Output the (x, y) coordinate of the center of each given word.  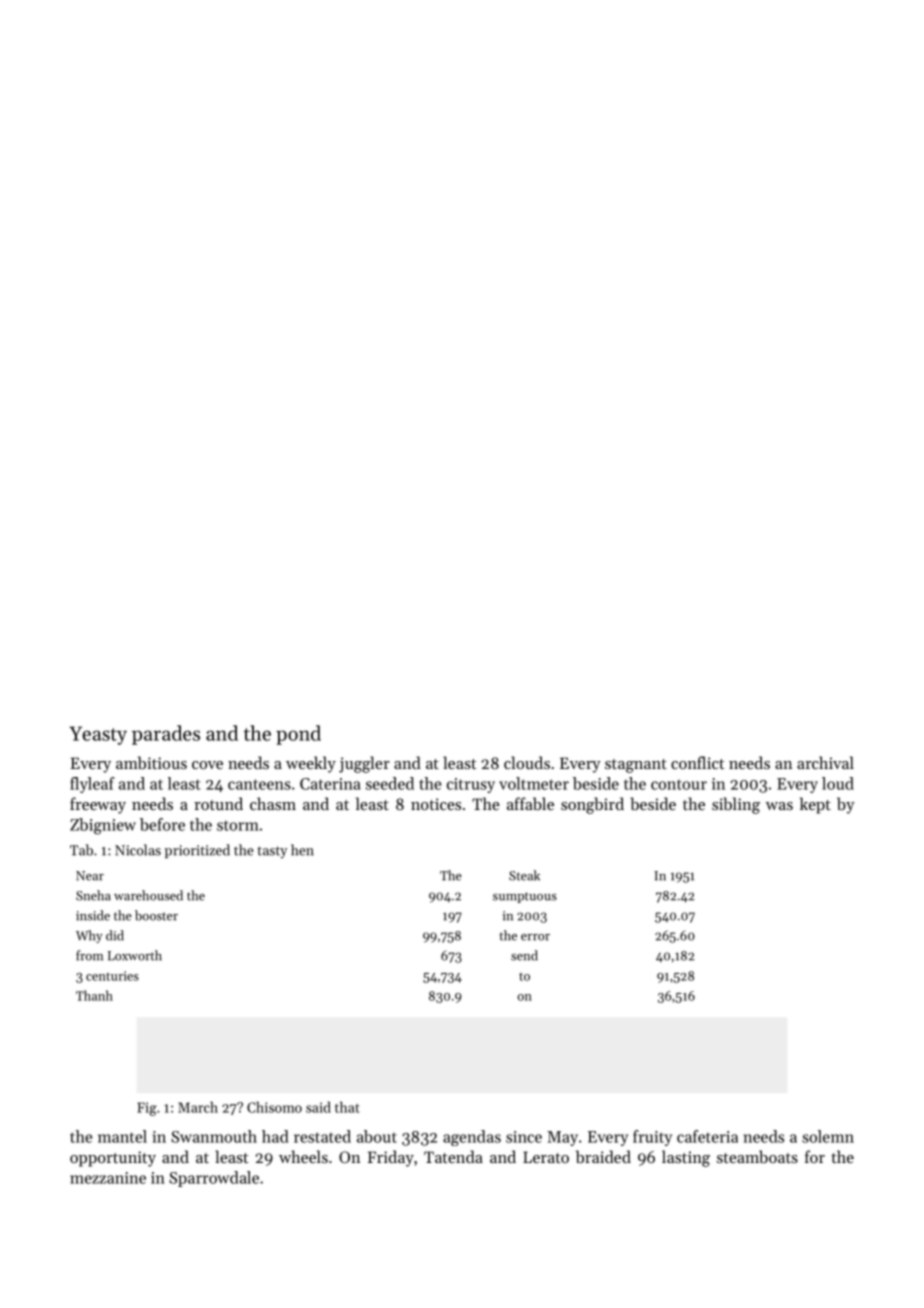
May (562, 1138)
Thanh (94, 995)
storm (238, 826)
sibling (736, 805)
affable (530, 803)
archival (825, 762)
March (198, 1107)
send (524, 955)
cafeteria (707, 1136)
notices (436, 804)
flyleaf (92, 785)
